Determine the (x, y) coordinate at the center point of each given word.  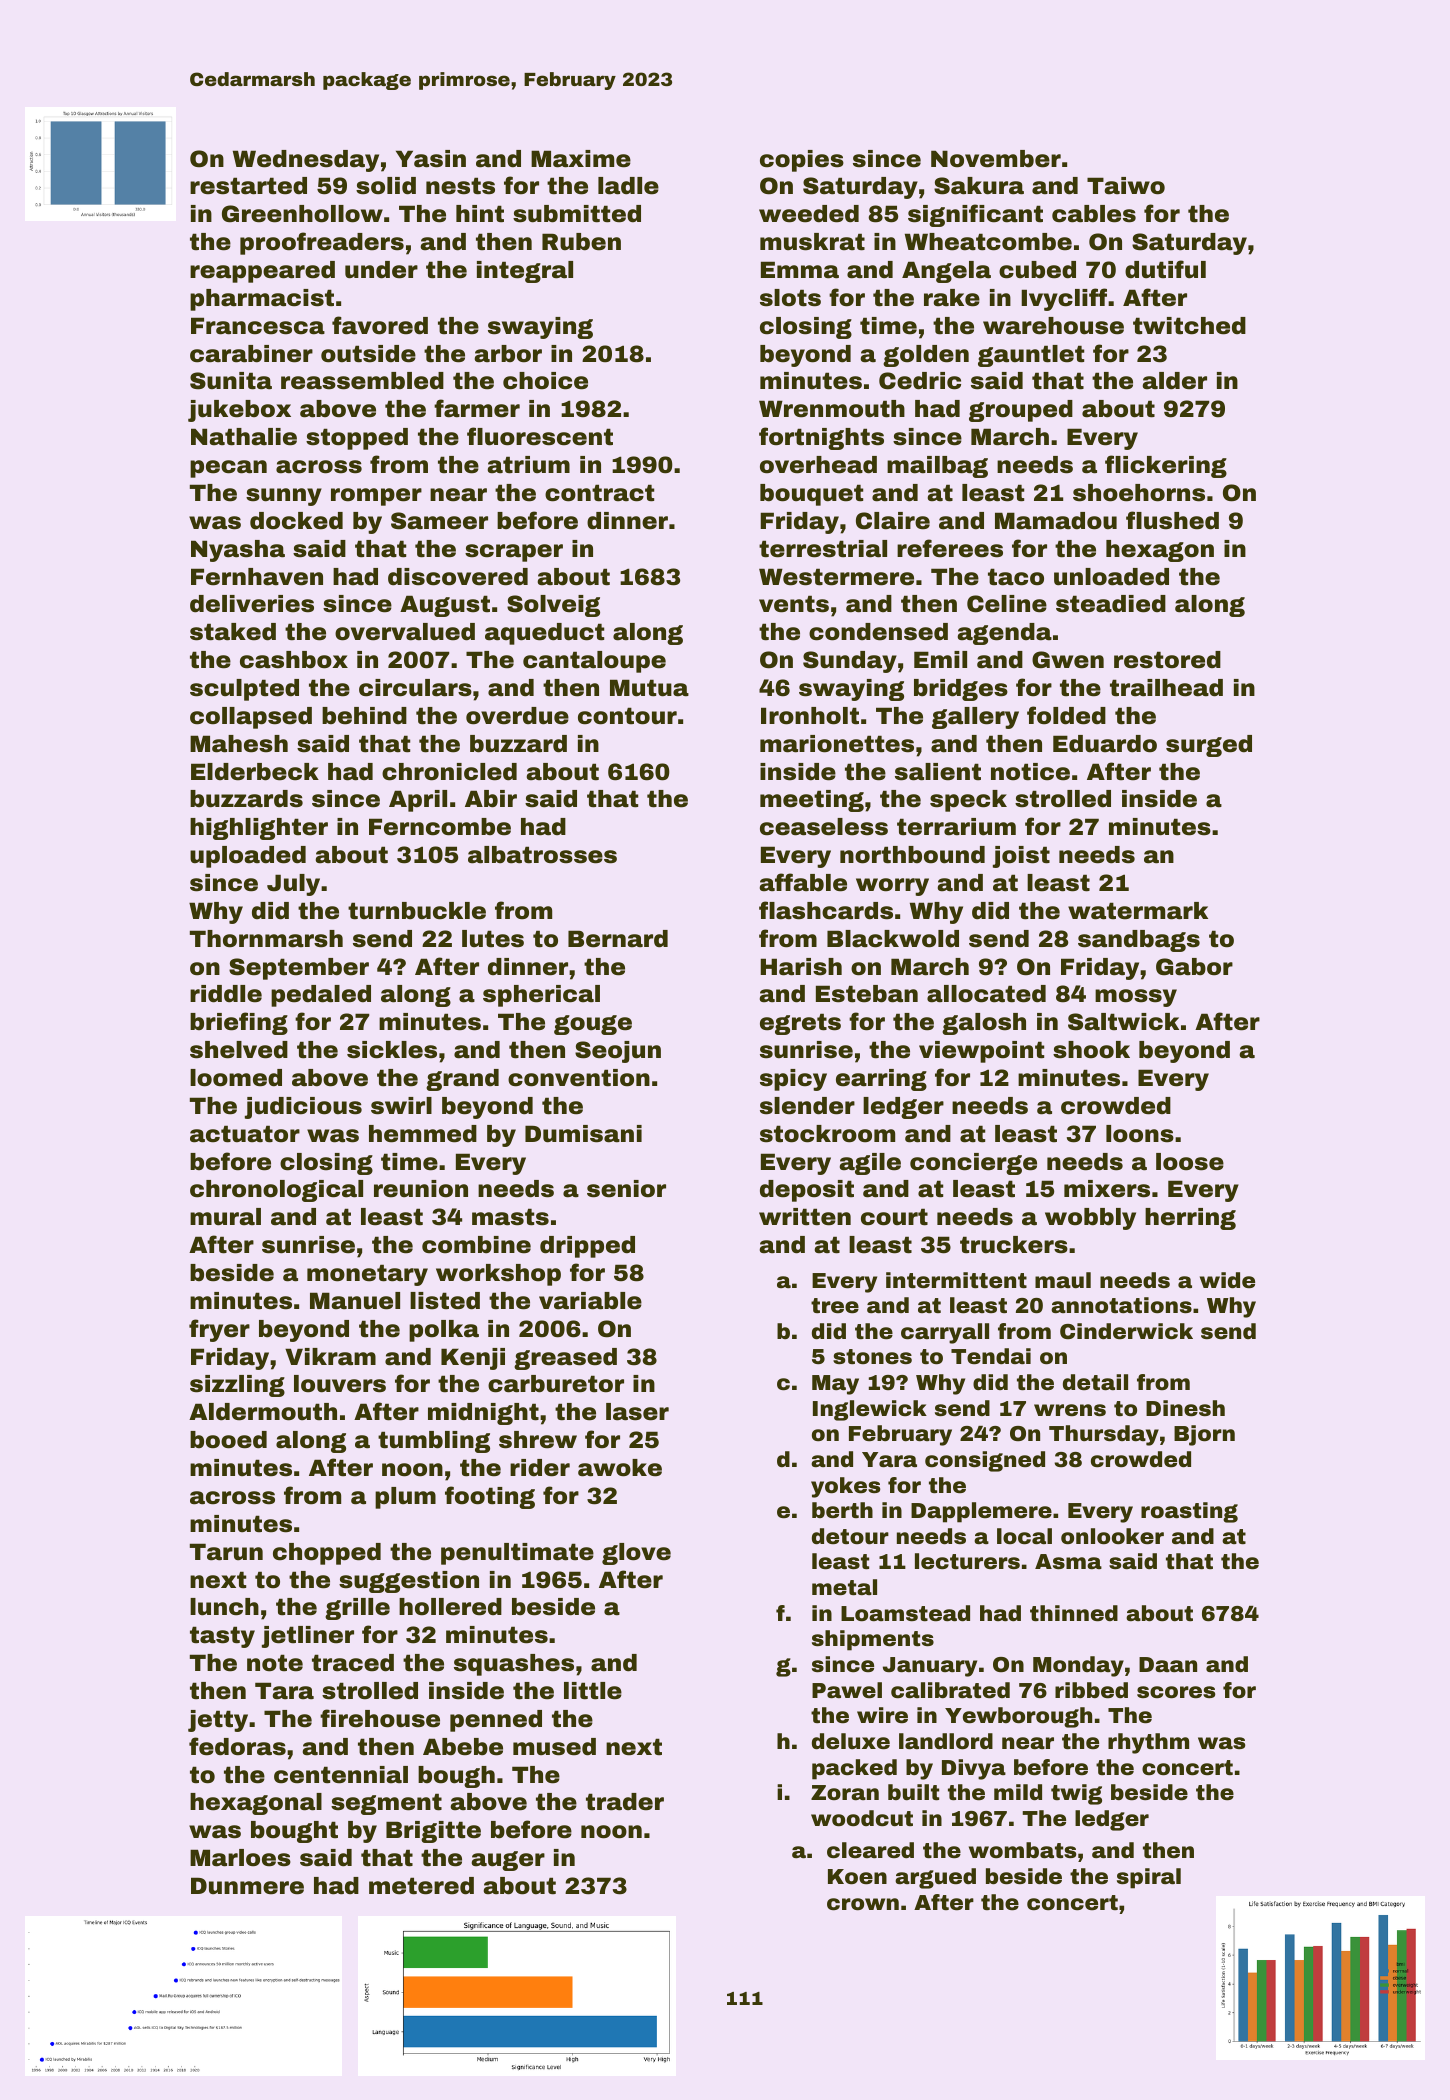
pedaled (321, 996)
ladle (628, 186)
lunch (224, 1607)
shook (1091, 1050)
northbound (912, 855)
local (1024, 1536)
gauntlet (1031, 356)
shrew (538, 1440)
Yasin (431, 159)
